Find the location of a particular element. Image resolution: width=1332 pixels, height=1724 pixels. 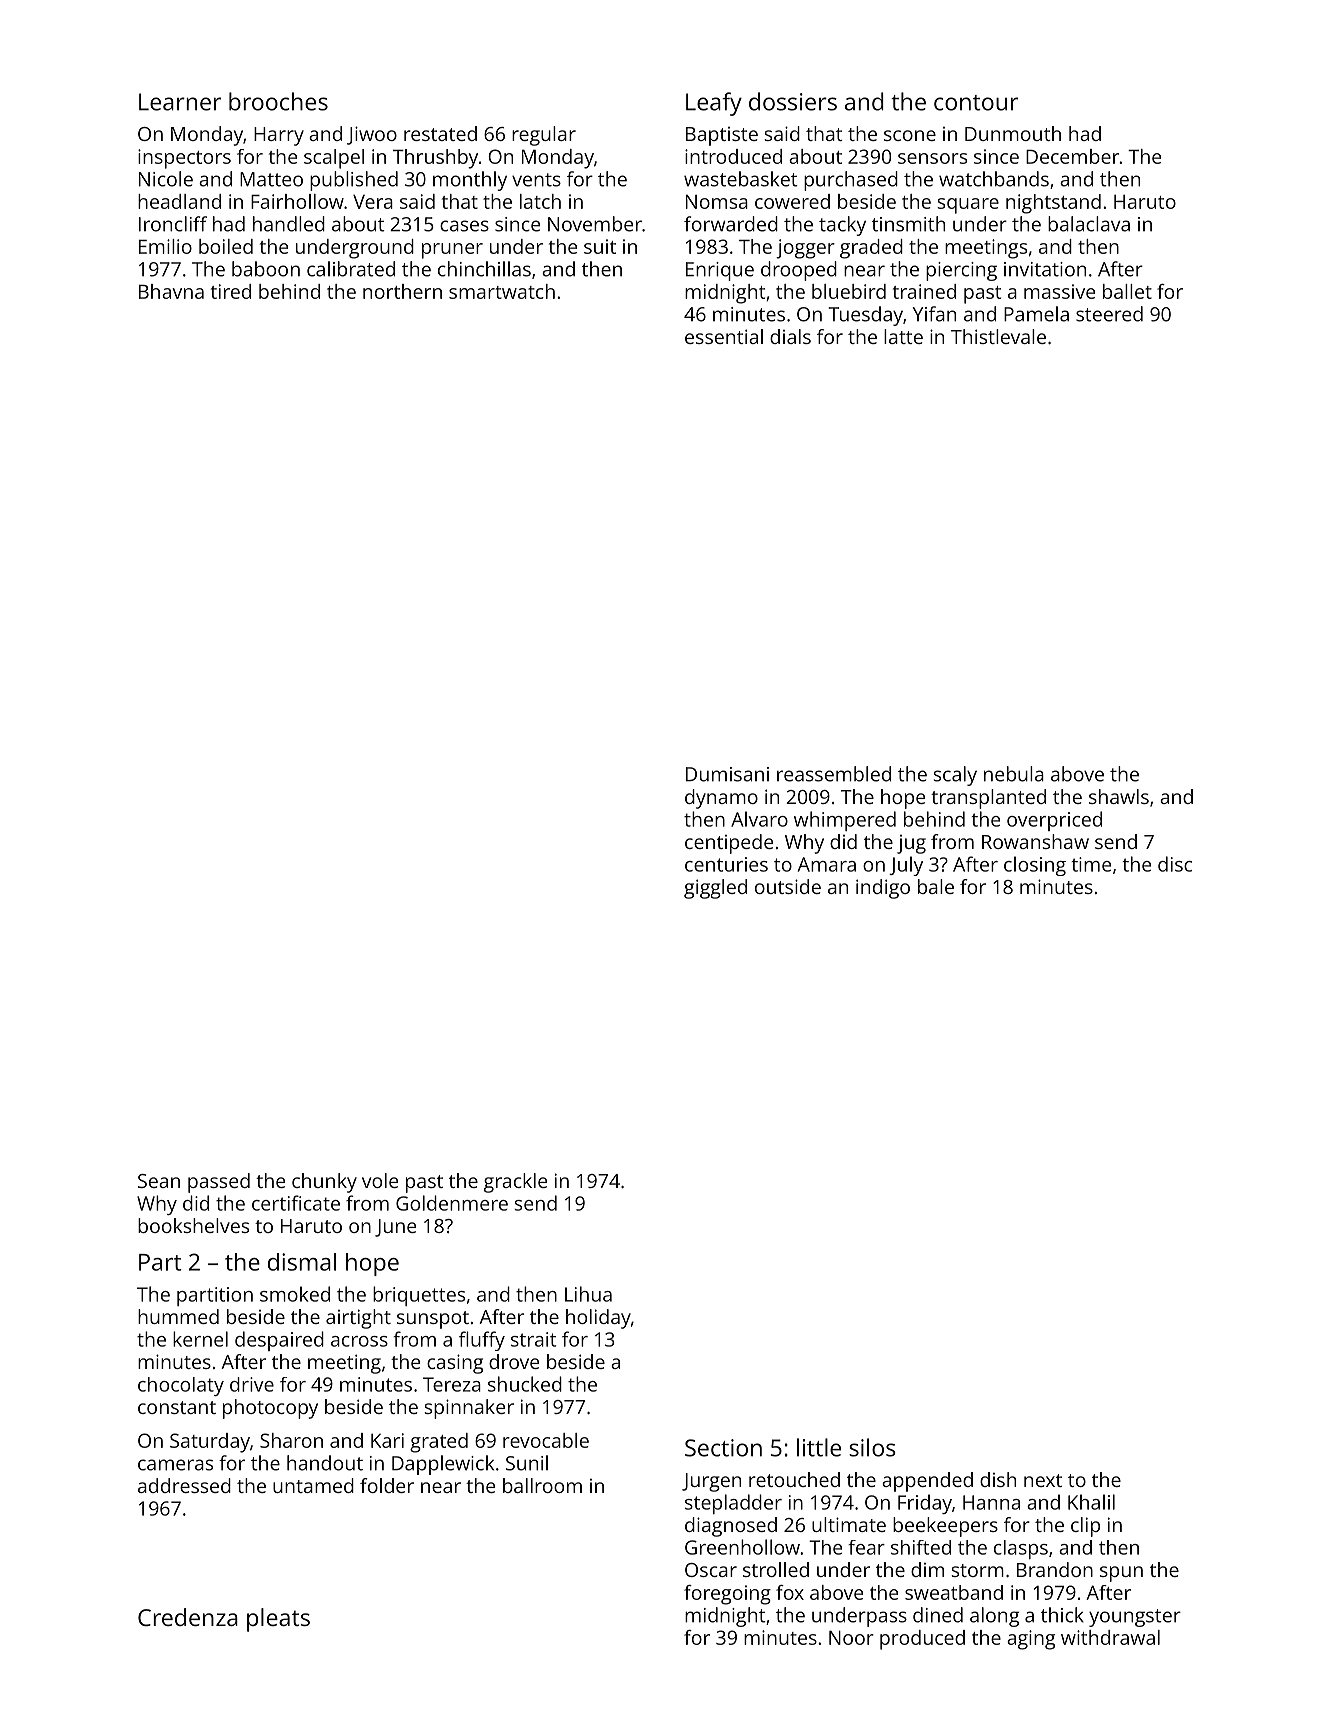

regular is located at coordinates (544, 136).
